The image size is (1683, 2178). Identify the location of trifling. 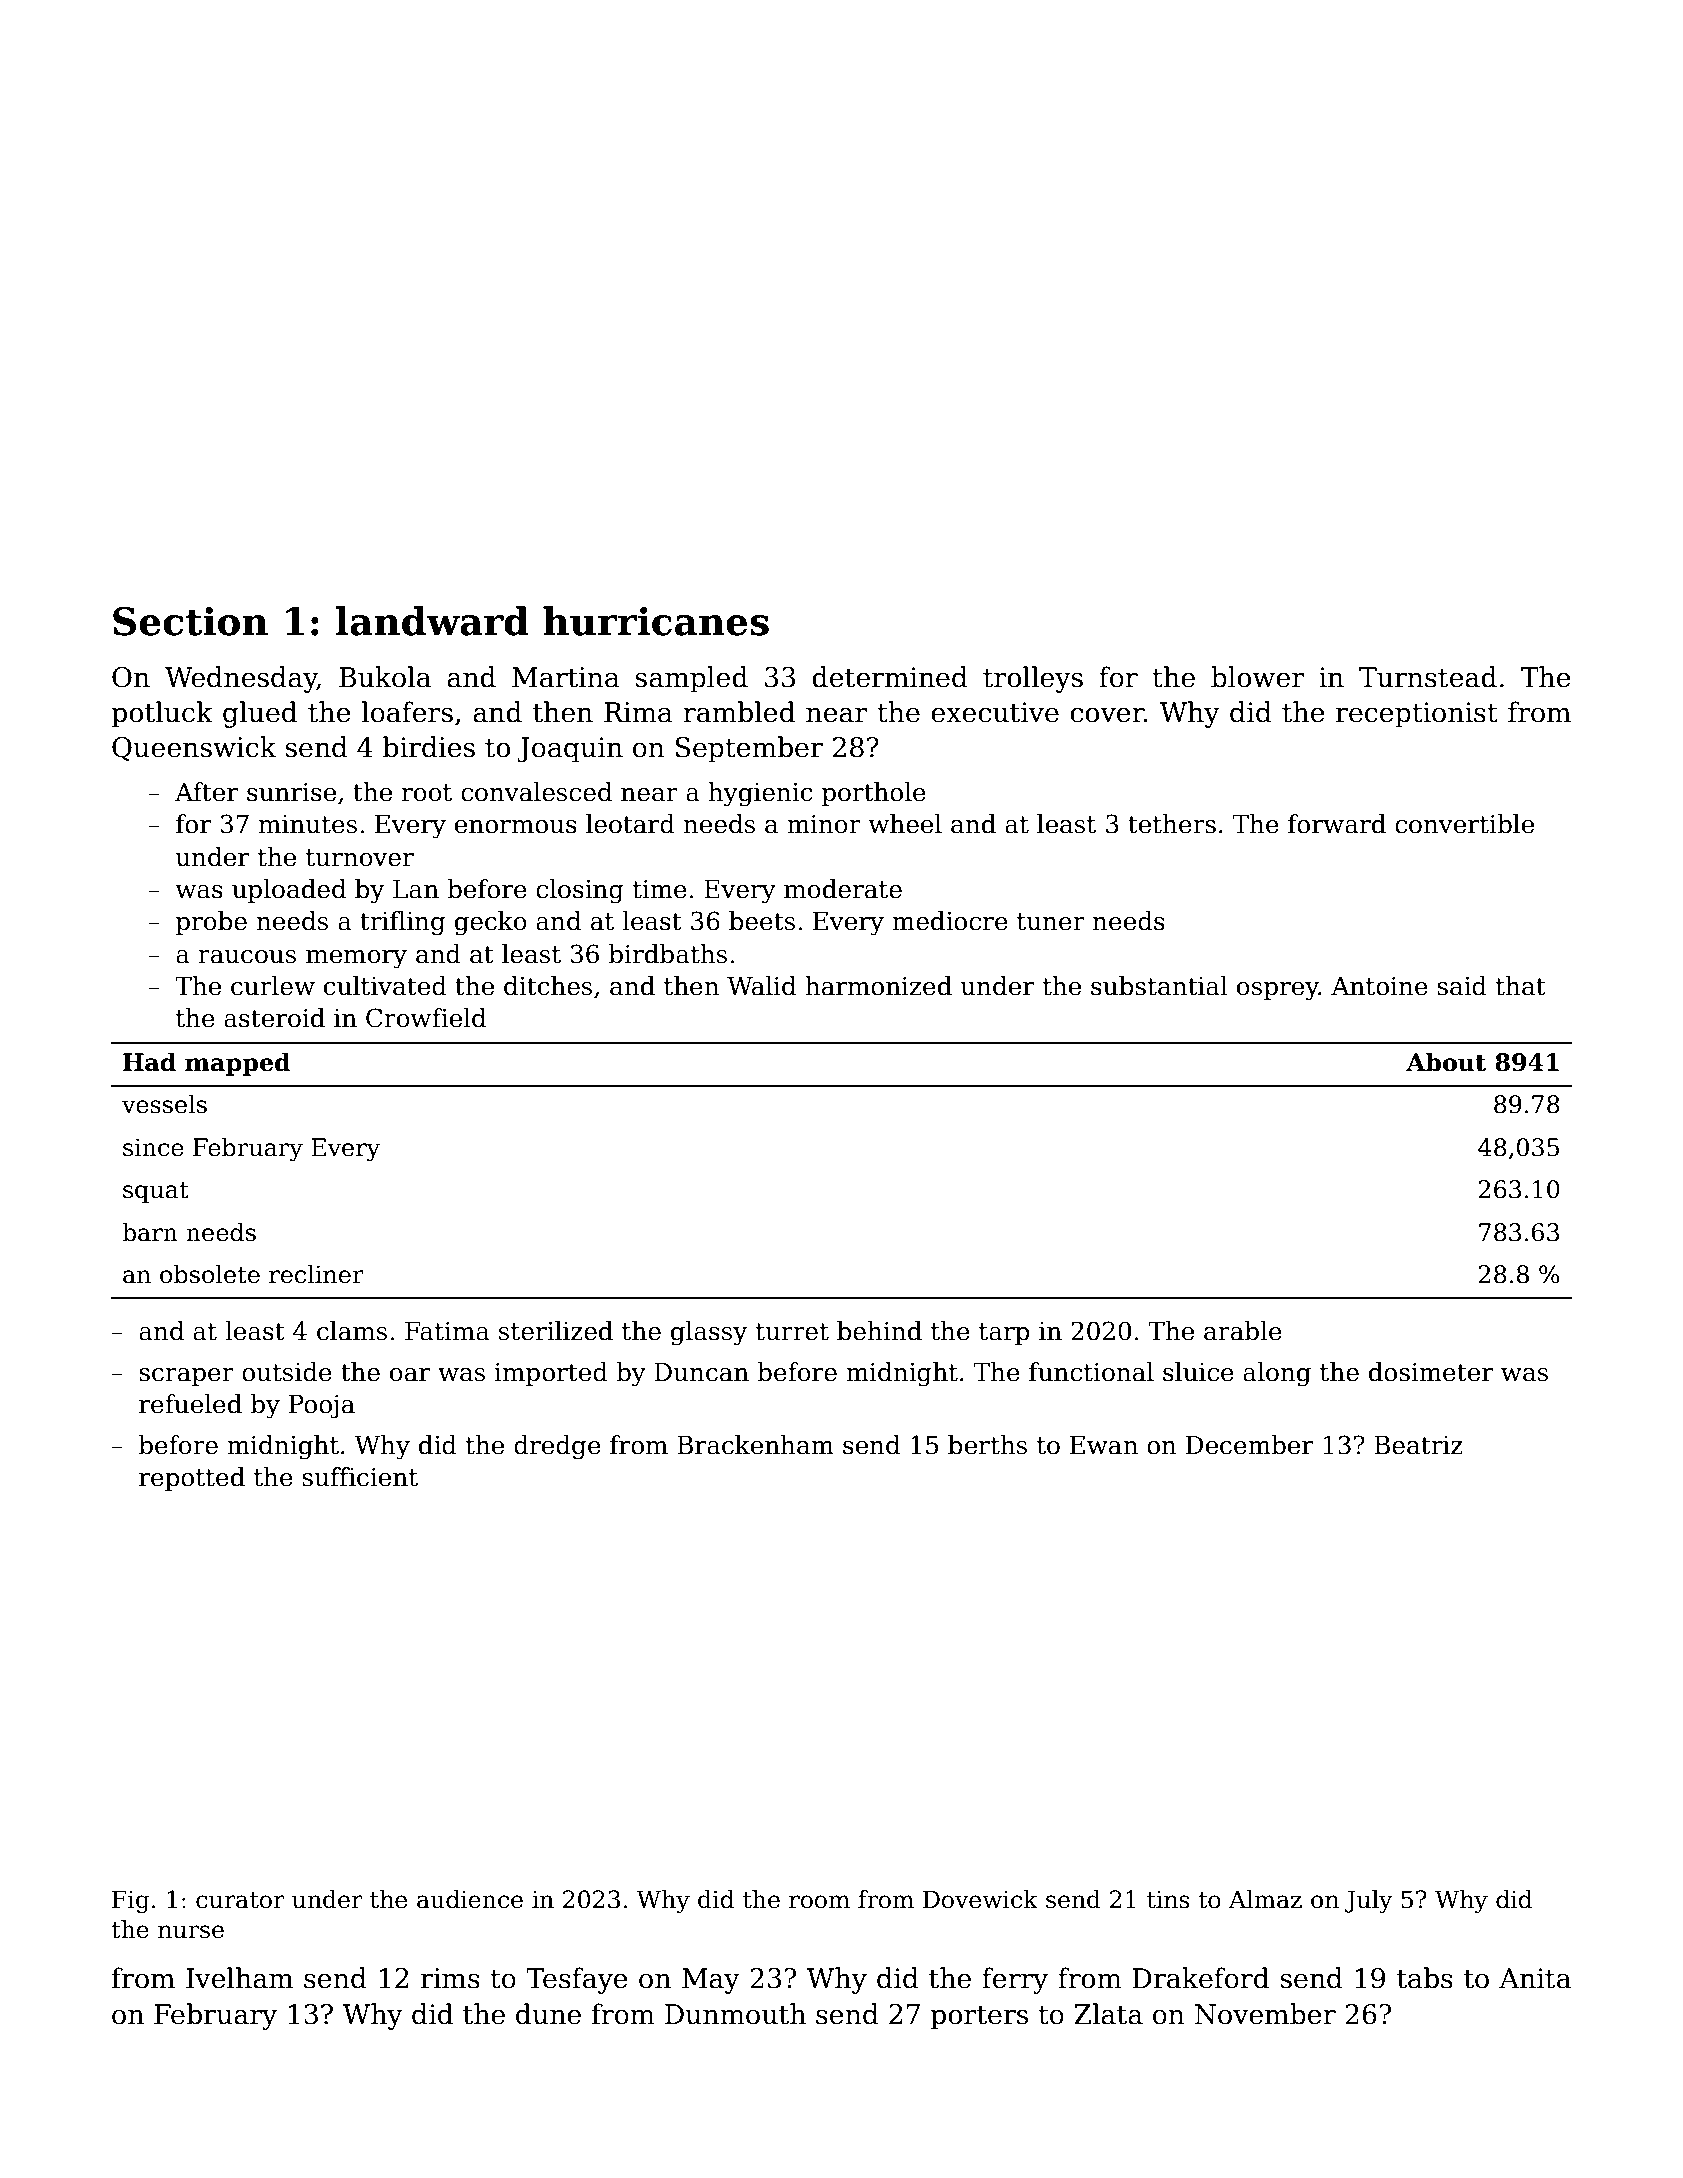
(402, 923).
